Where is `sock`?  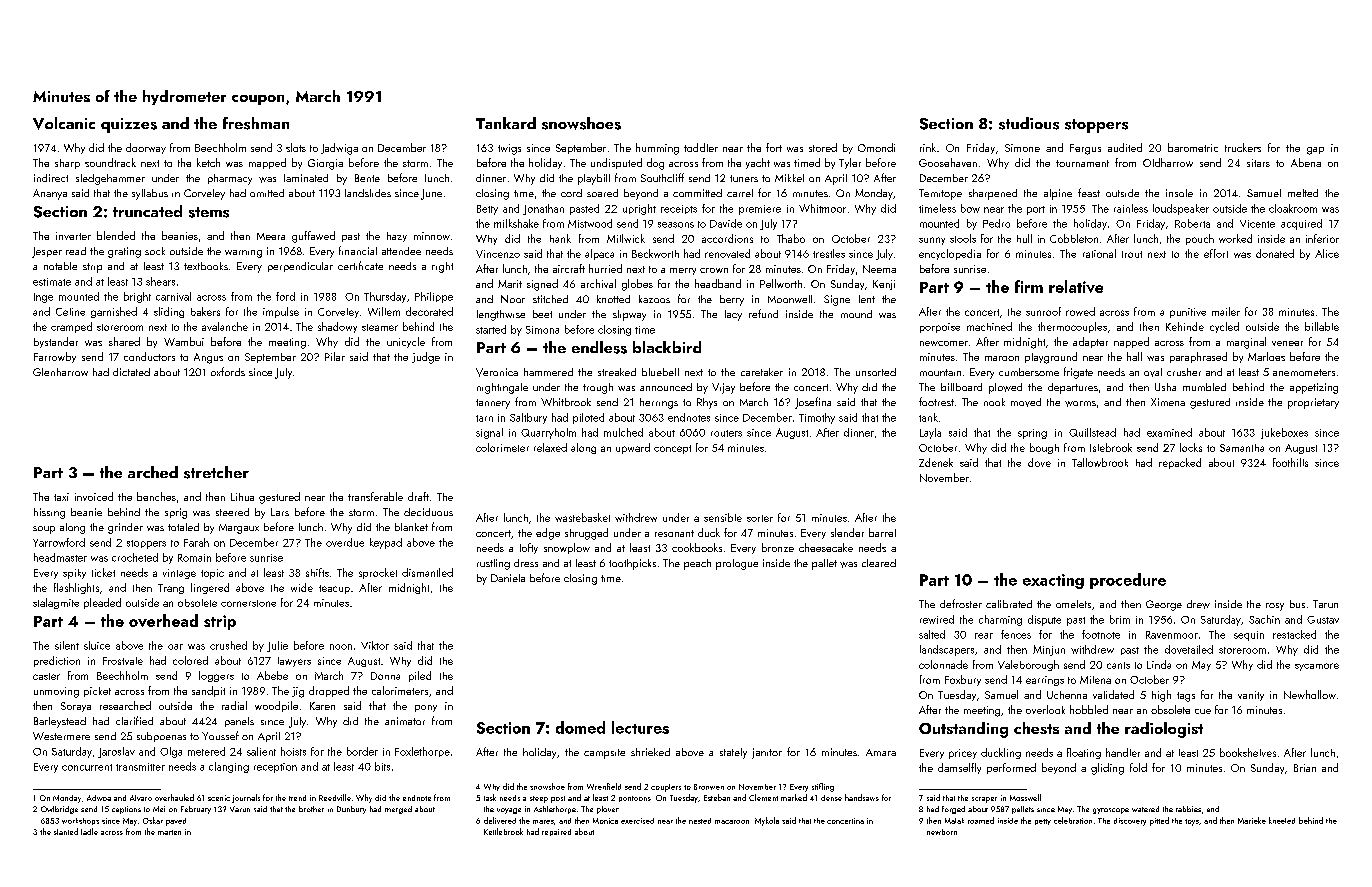 sock is located at coordinates (155, 251).
